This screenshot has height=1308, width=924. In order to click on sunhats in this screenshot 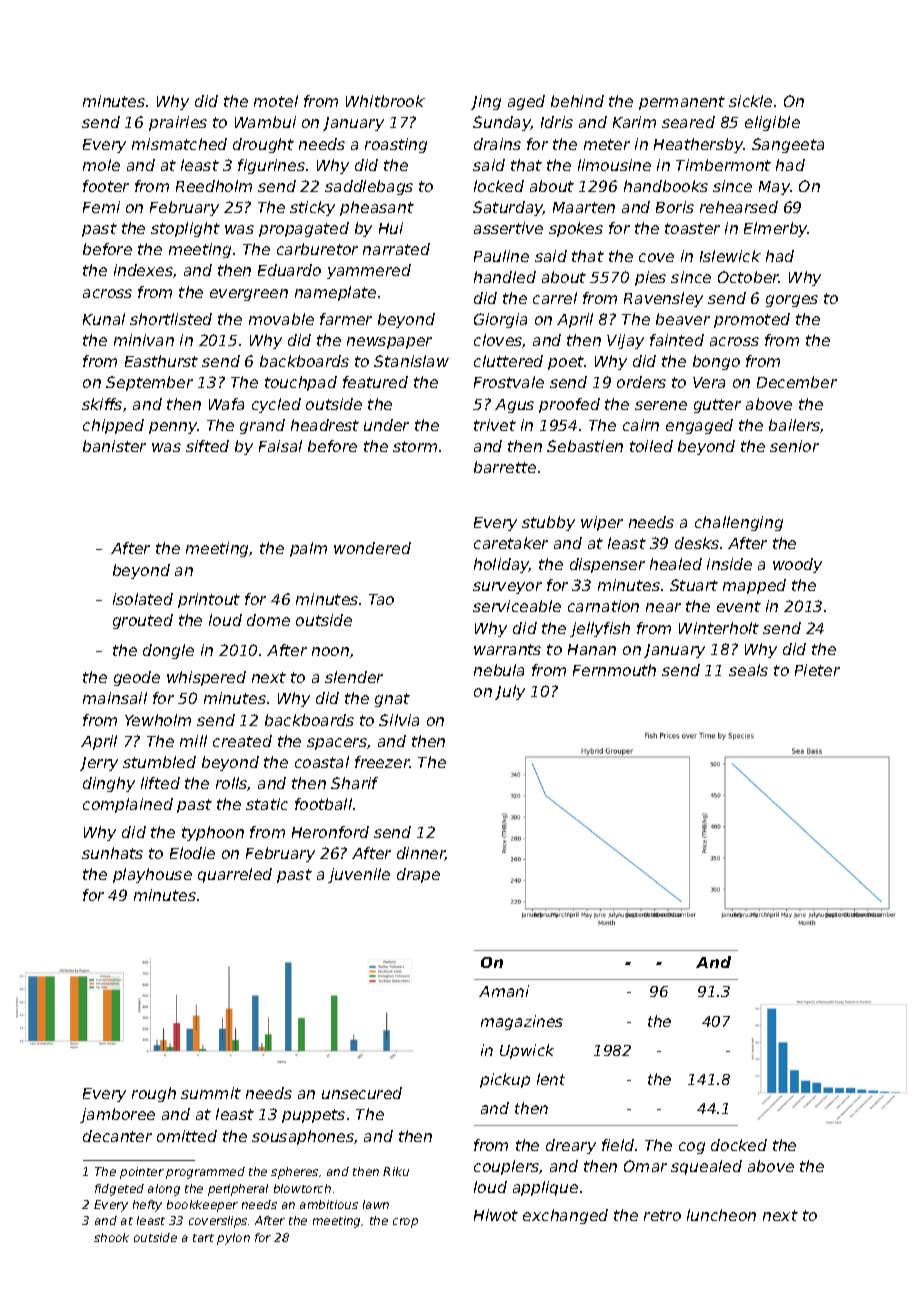, I will do `click(112, 853)`.
